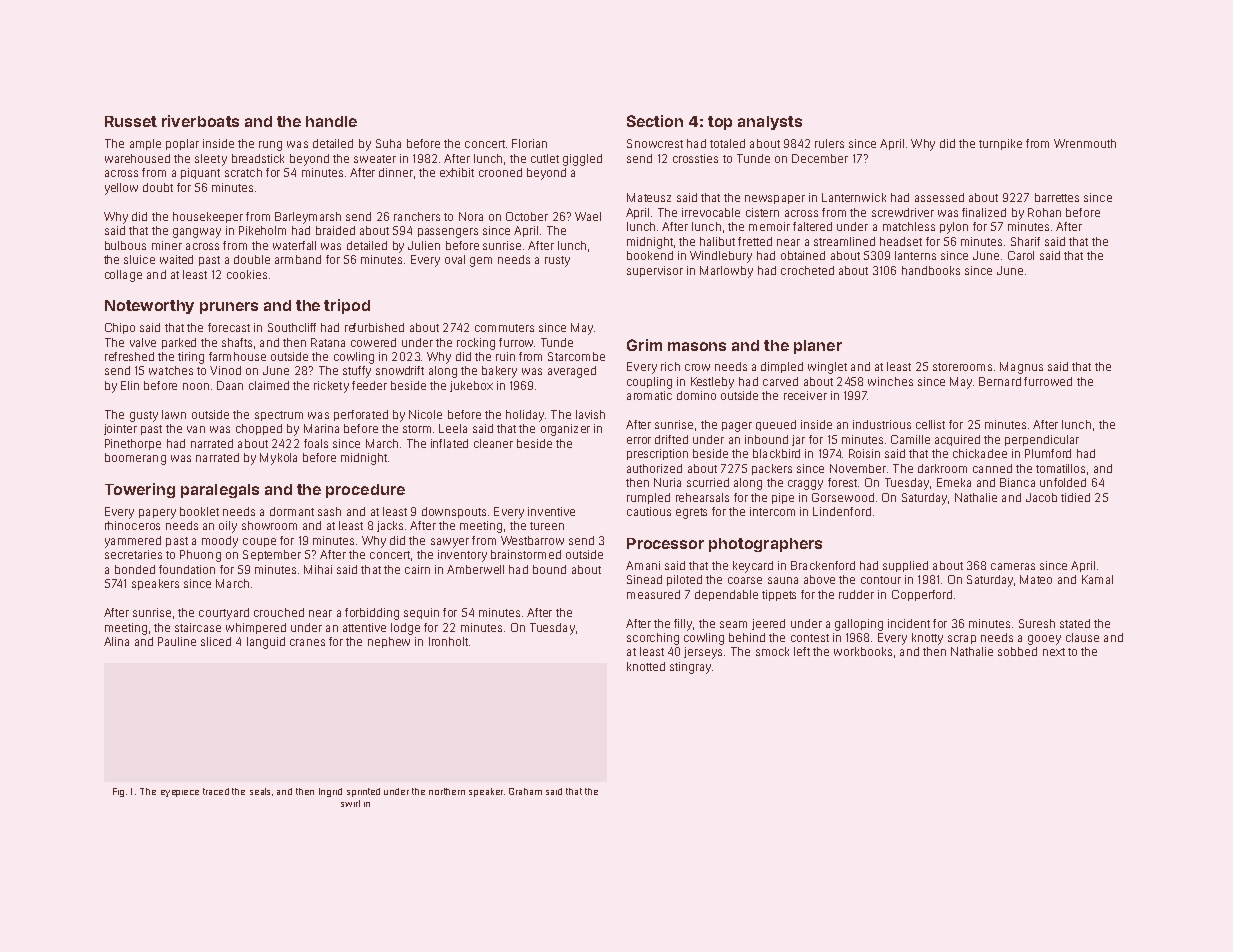  Describe the element at coordinates (447, 791) in the screenshot. I see `northern` at that location.
